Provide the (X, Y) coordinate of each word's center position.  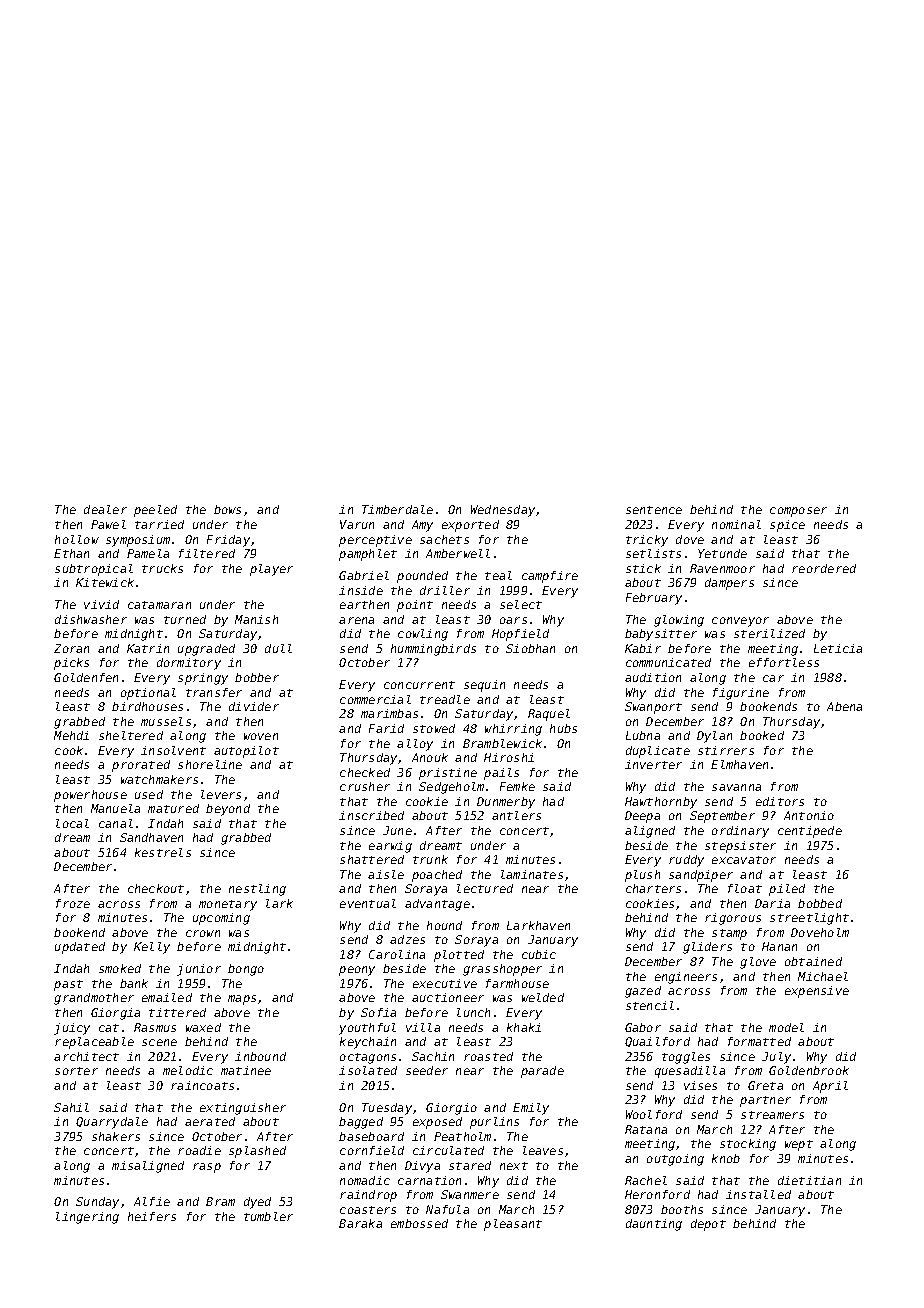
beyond (228, 810)
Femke (517, 786)
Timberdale (397, 509)
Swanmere (470, 1194)
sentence (654, 510)
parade (542, 1072)
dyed (257, 1203)
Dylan (714, 737)
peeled (155, 511)
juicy (72, 1029)
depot (708, 1225)
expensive (817, 992)
